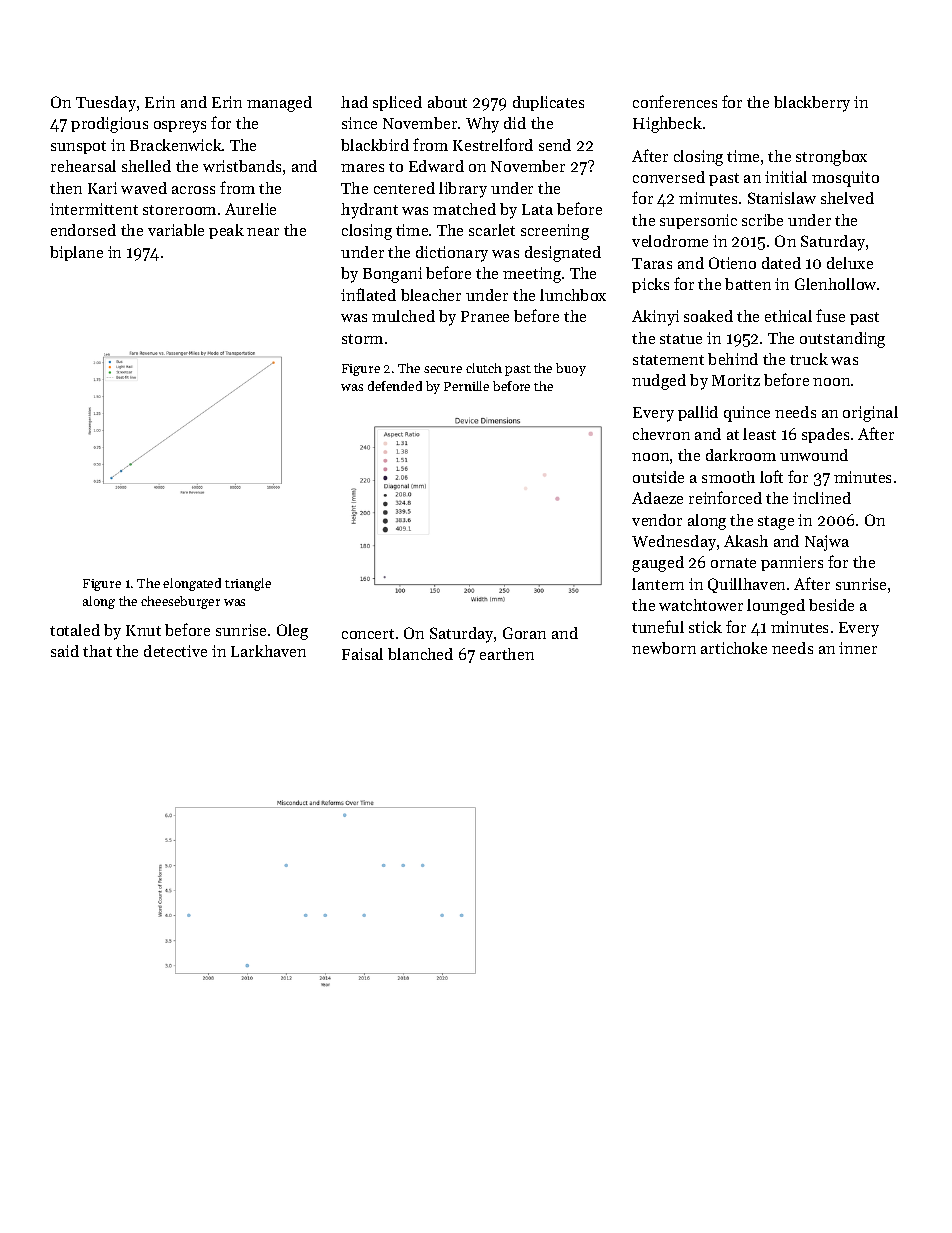 Image resolution: width=952 pixels, height=1233 pixels. Describe the element at coordinates (827, 543) in the screenshot. I see `Najwa` at that location.
